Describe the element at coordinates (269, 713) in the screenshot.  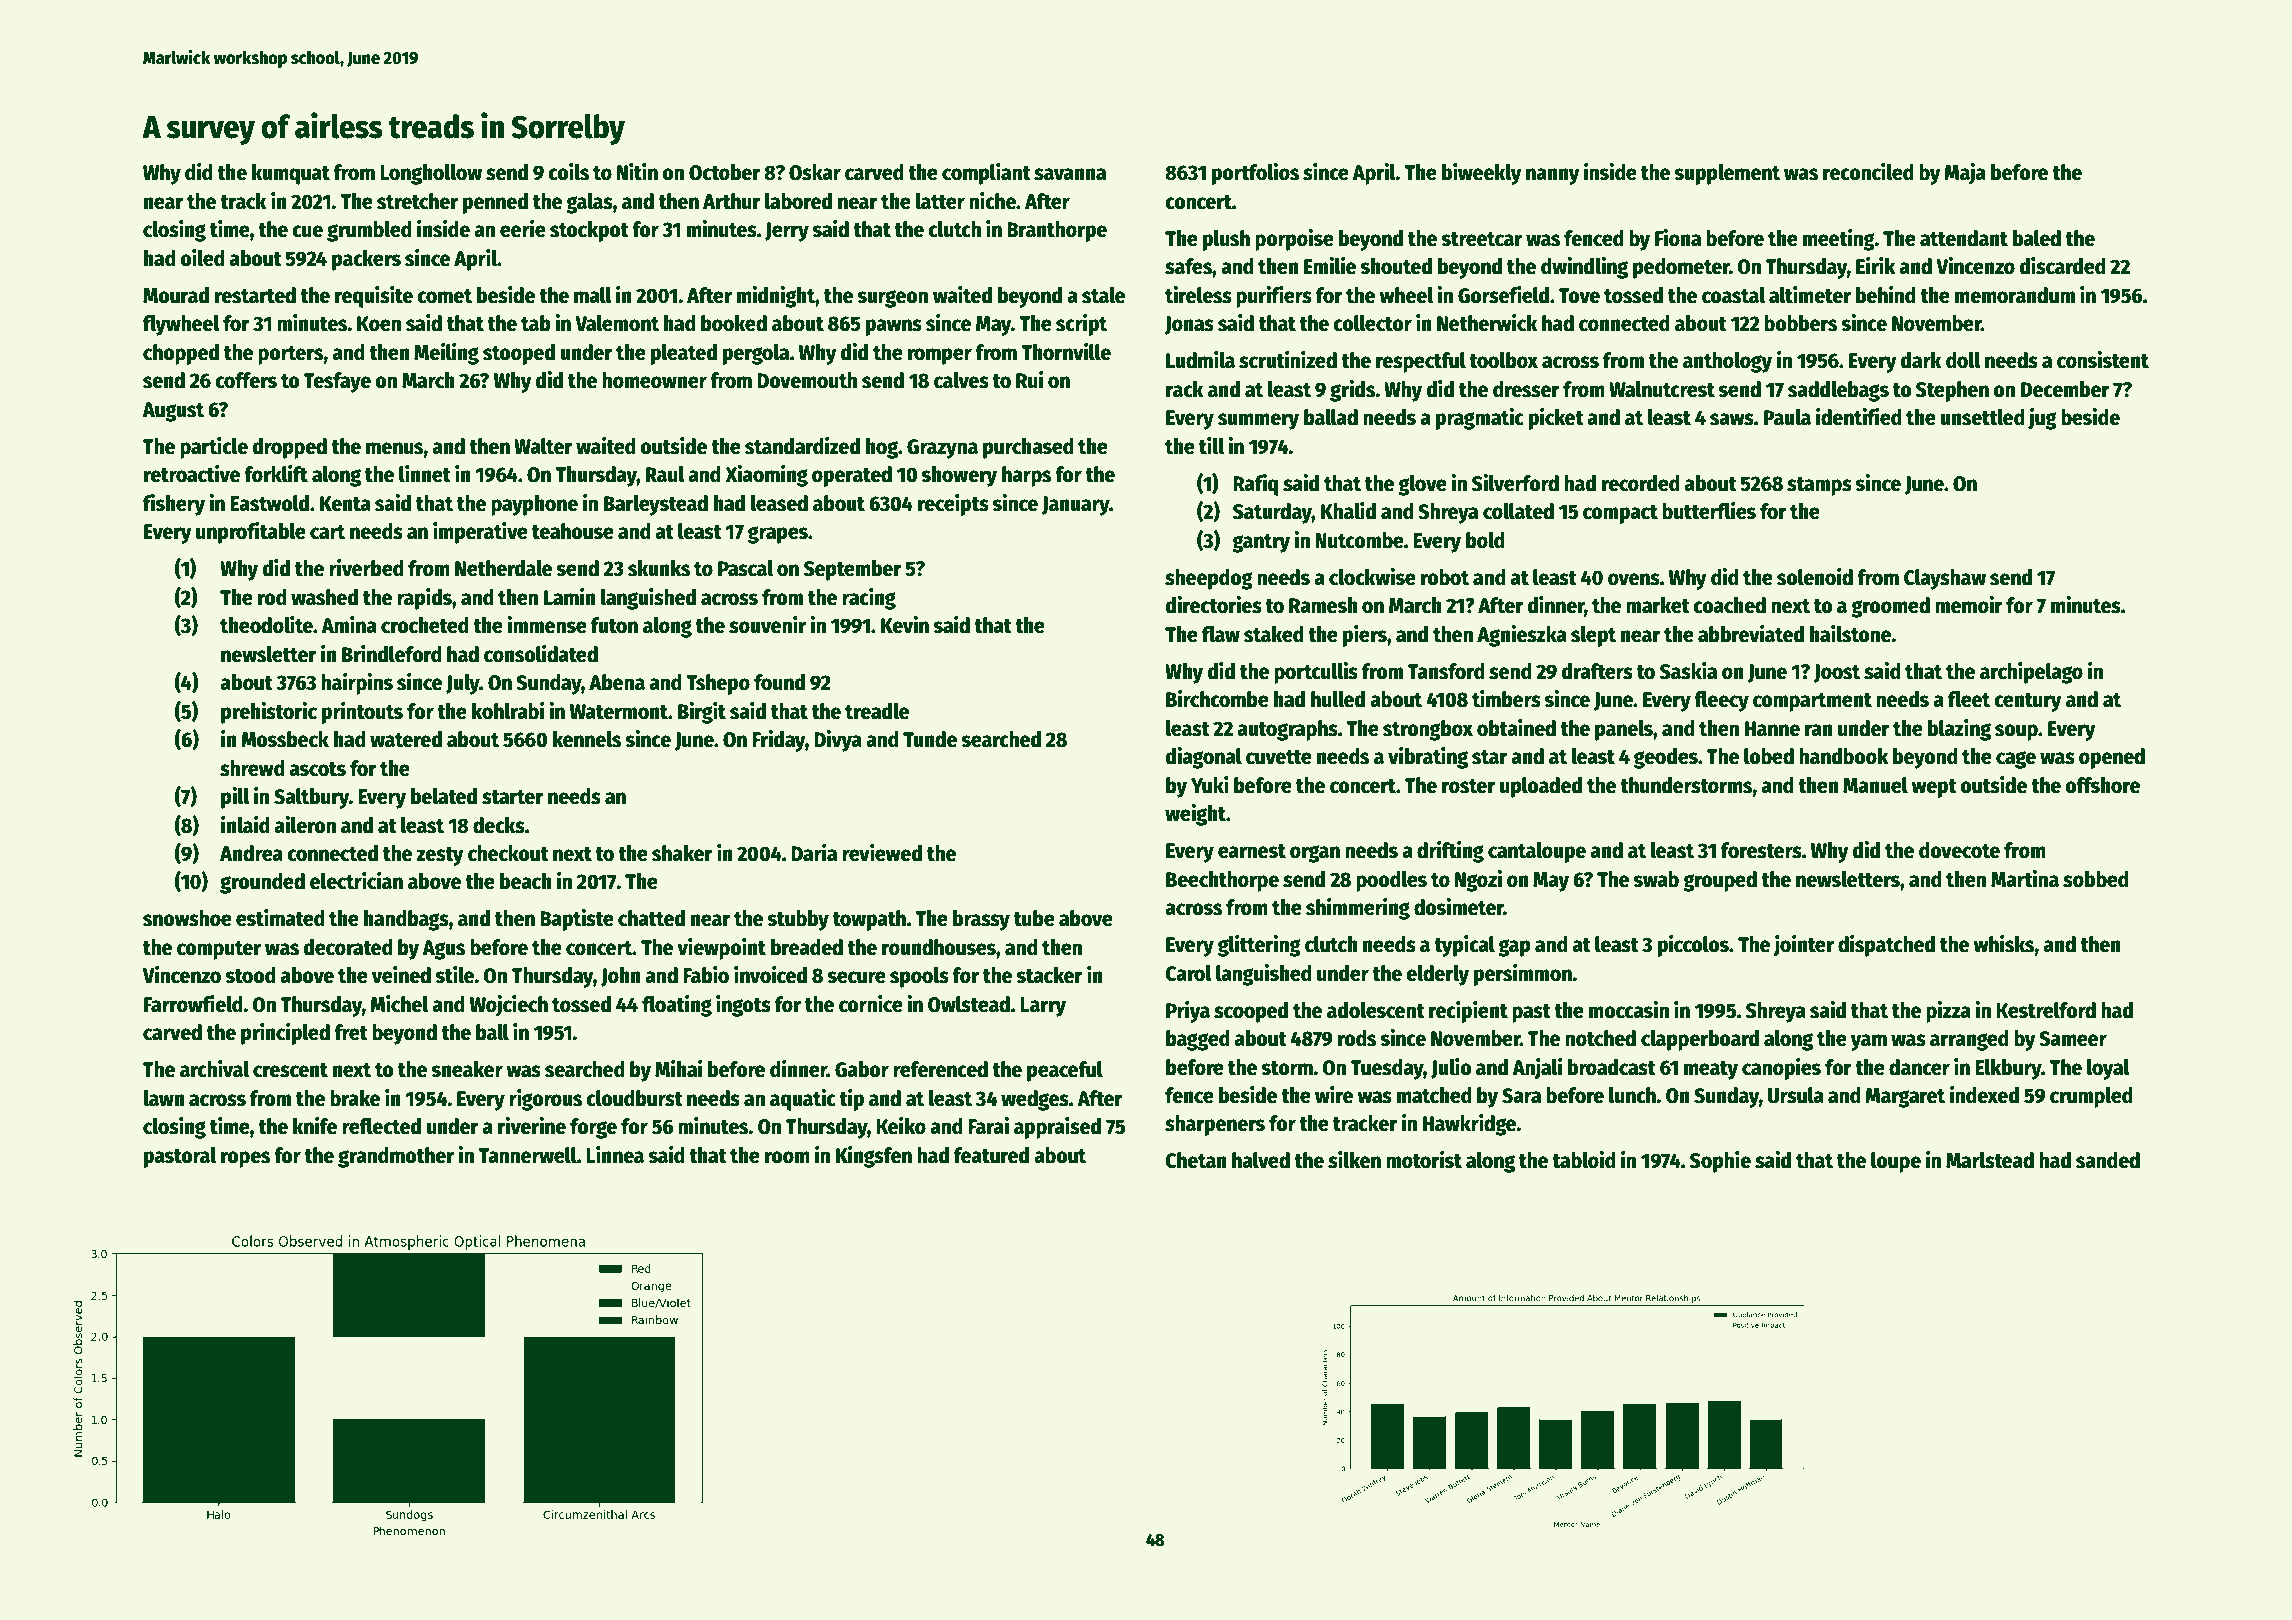
I see `prehistoric` at that location.
